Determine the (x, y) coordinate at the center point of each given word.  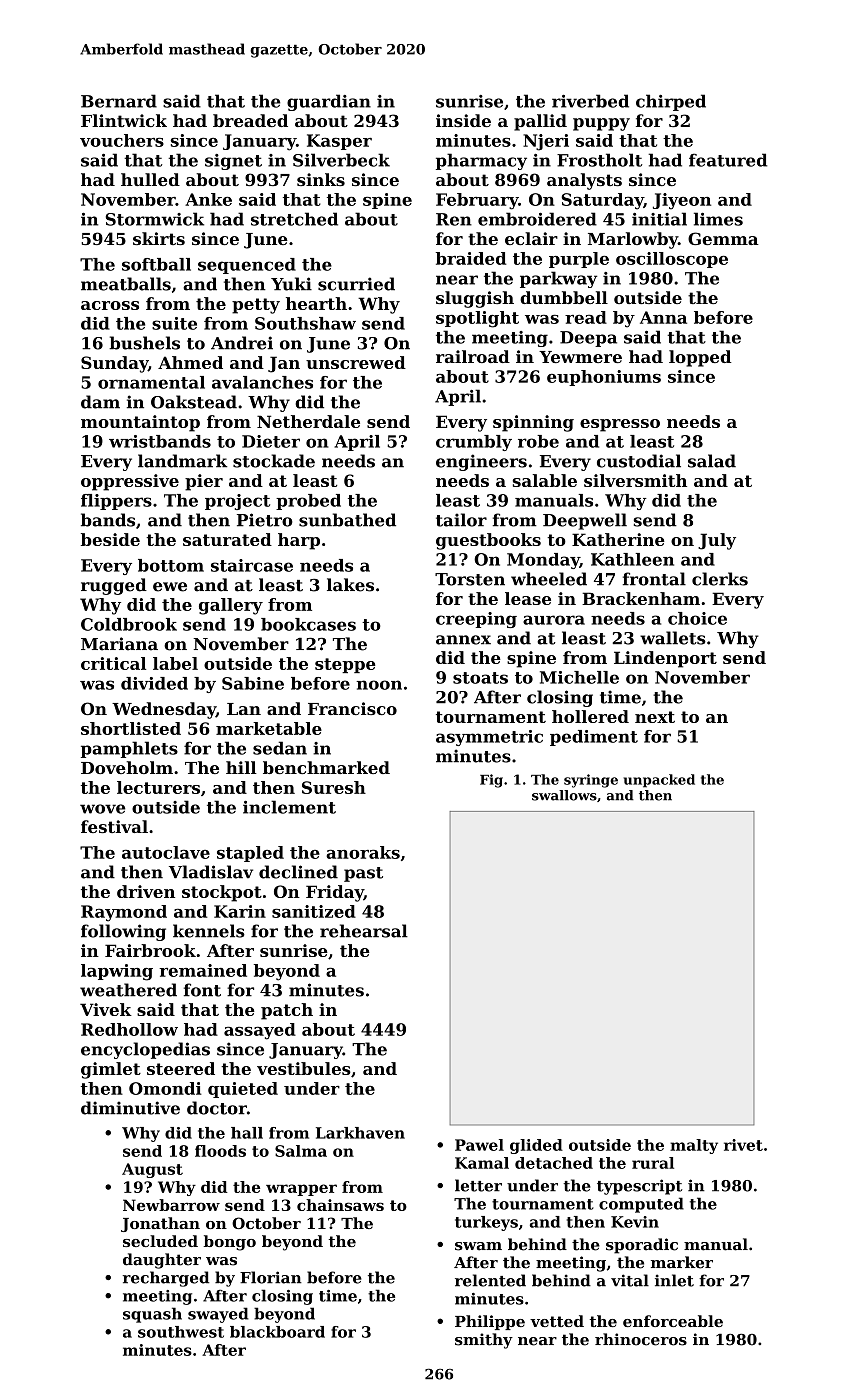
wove (102, 809)
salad (712, 461)
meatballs (126, 284)
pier (204, 482)
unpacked (659, 781)
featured (728, 160)
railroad (473, 356)
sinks (321, 179)
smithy (484, 1341)
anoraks (363, 852)
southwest (181, 1332)
